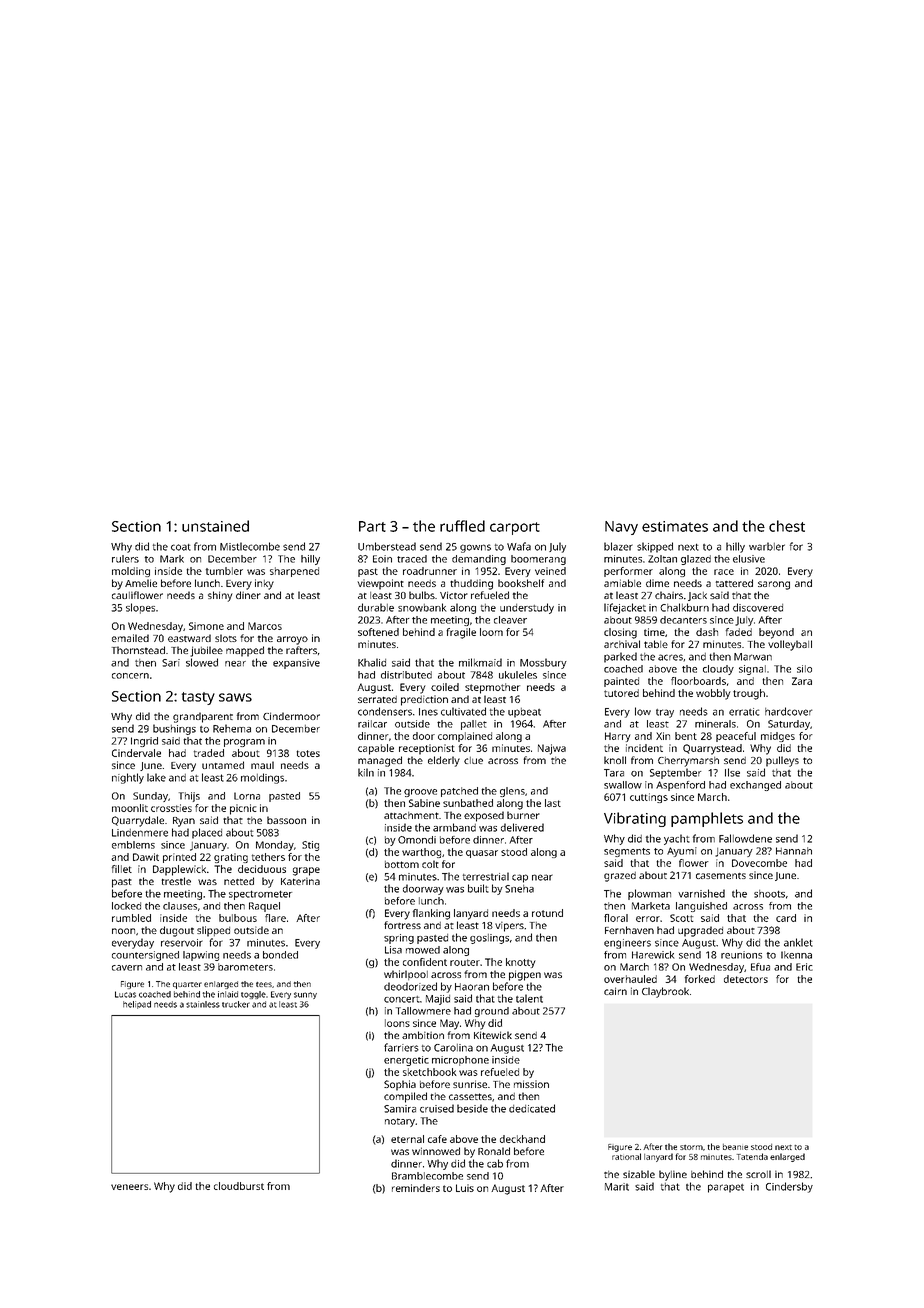  I want to click on demanding, so click(479, 560).
